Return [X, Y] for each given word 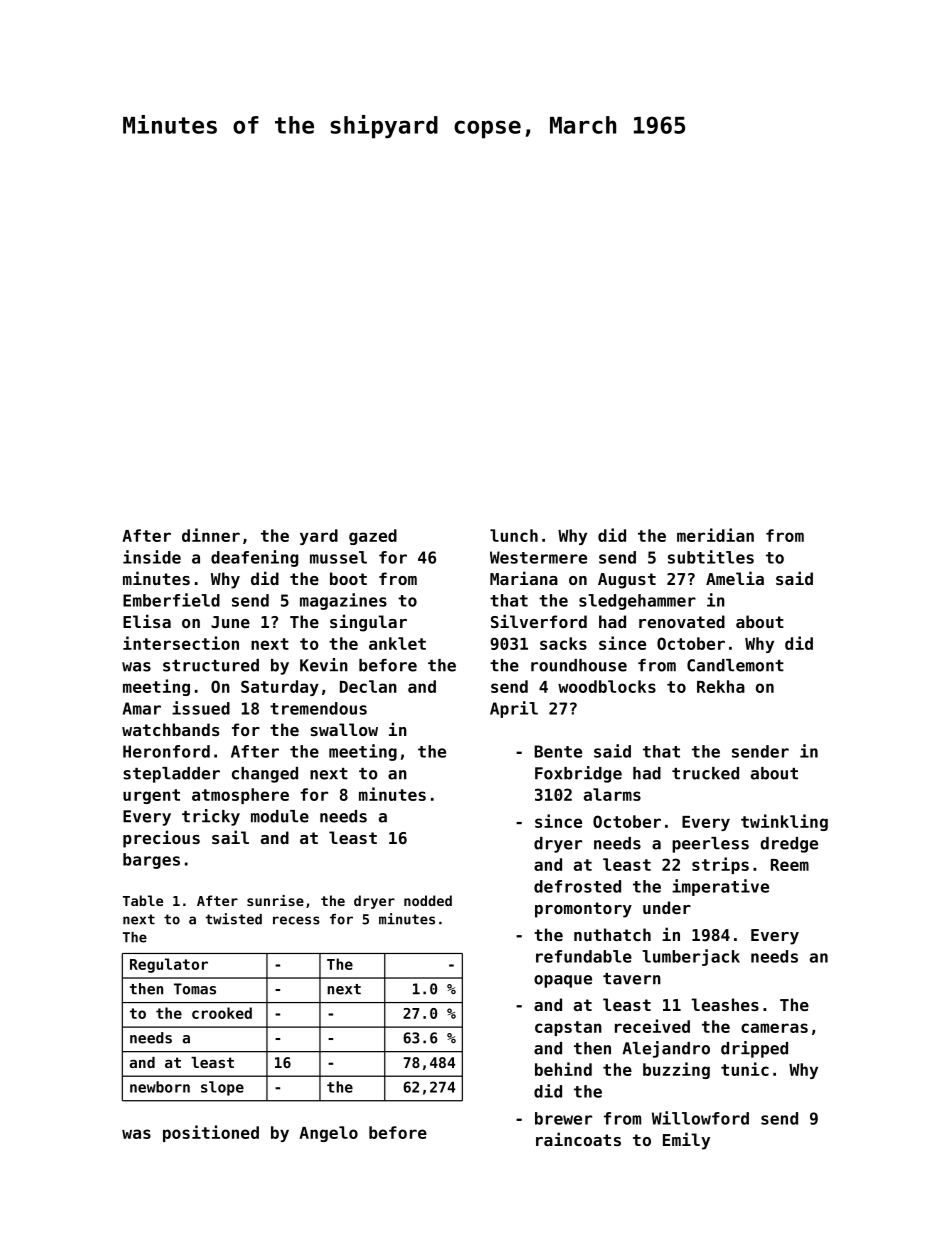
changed [265, 775]
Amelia [735, 578]
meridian [715, 535]
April [514, 709]
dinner [211, 535]
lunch [514, 535]
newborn [160, 1087]
